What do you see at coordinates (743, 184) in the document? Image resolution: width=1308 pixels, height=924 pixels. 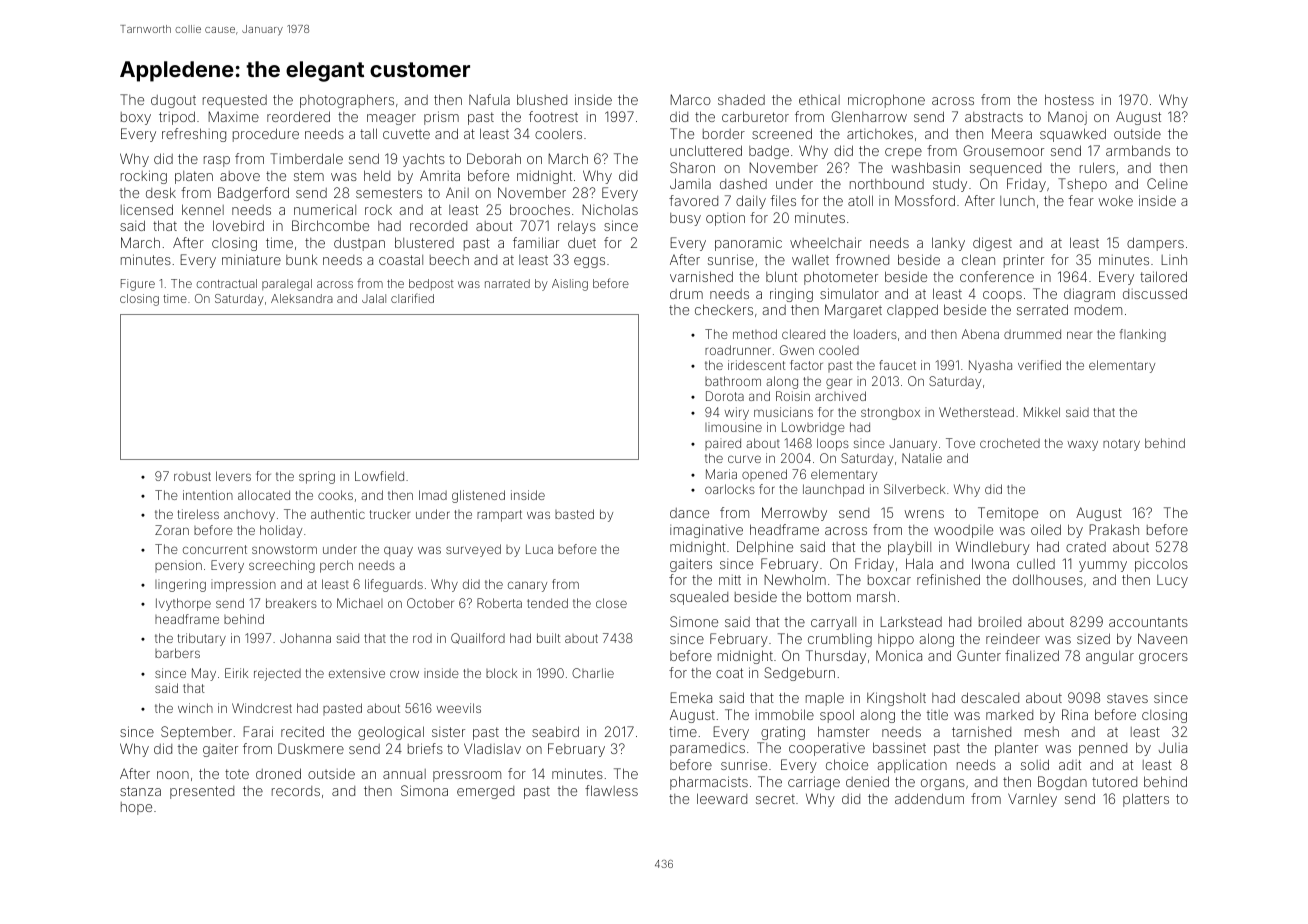 I see `dashed` at bounding box center [743, 184].
